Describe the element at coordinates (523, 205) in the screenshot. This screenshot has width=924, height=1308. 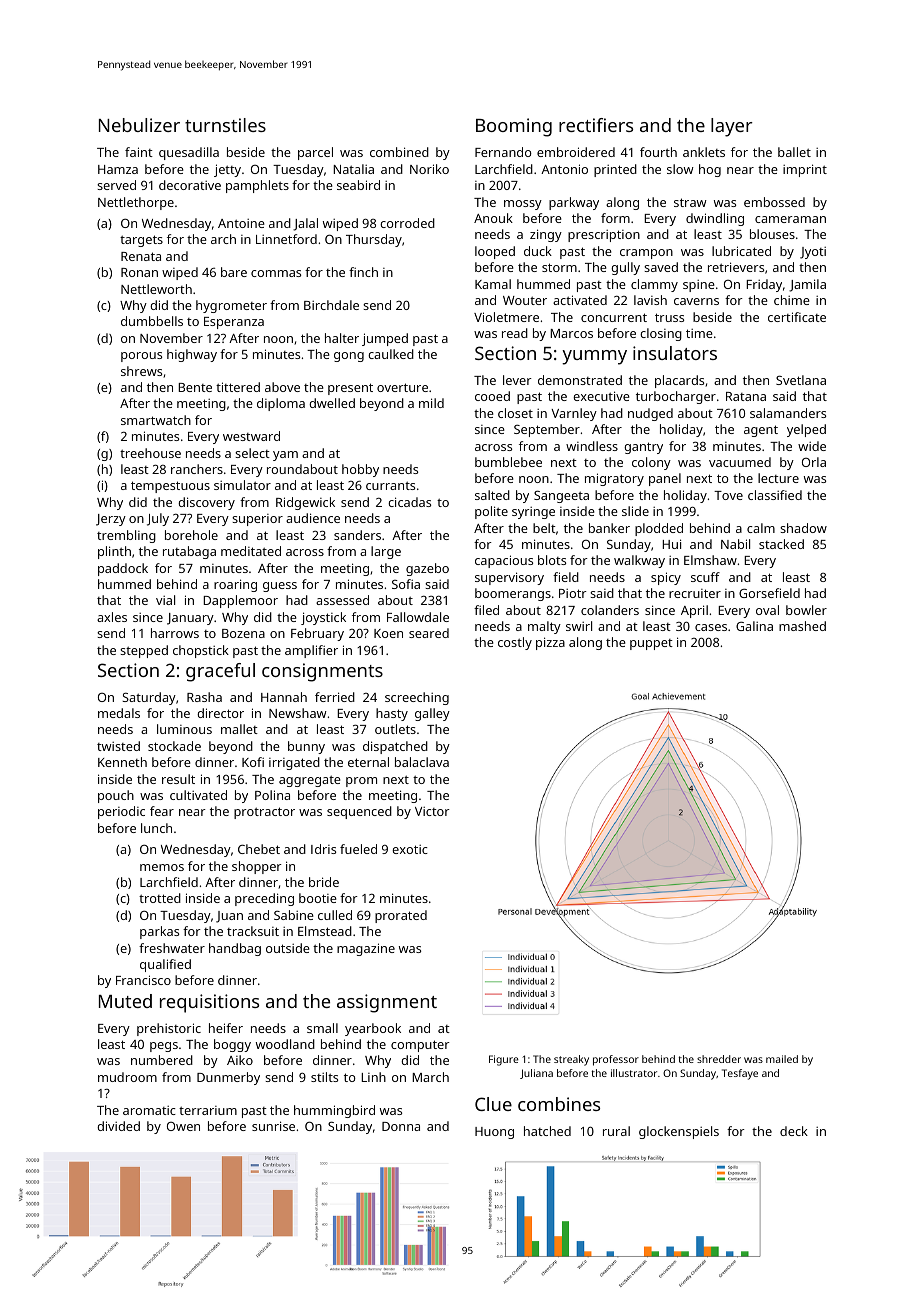
I see `mossy` at that location.
